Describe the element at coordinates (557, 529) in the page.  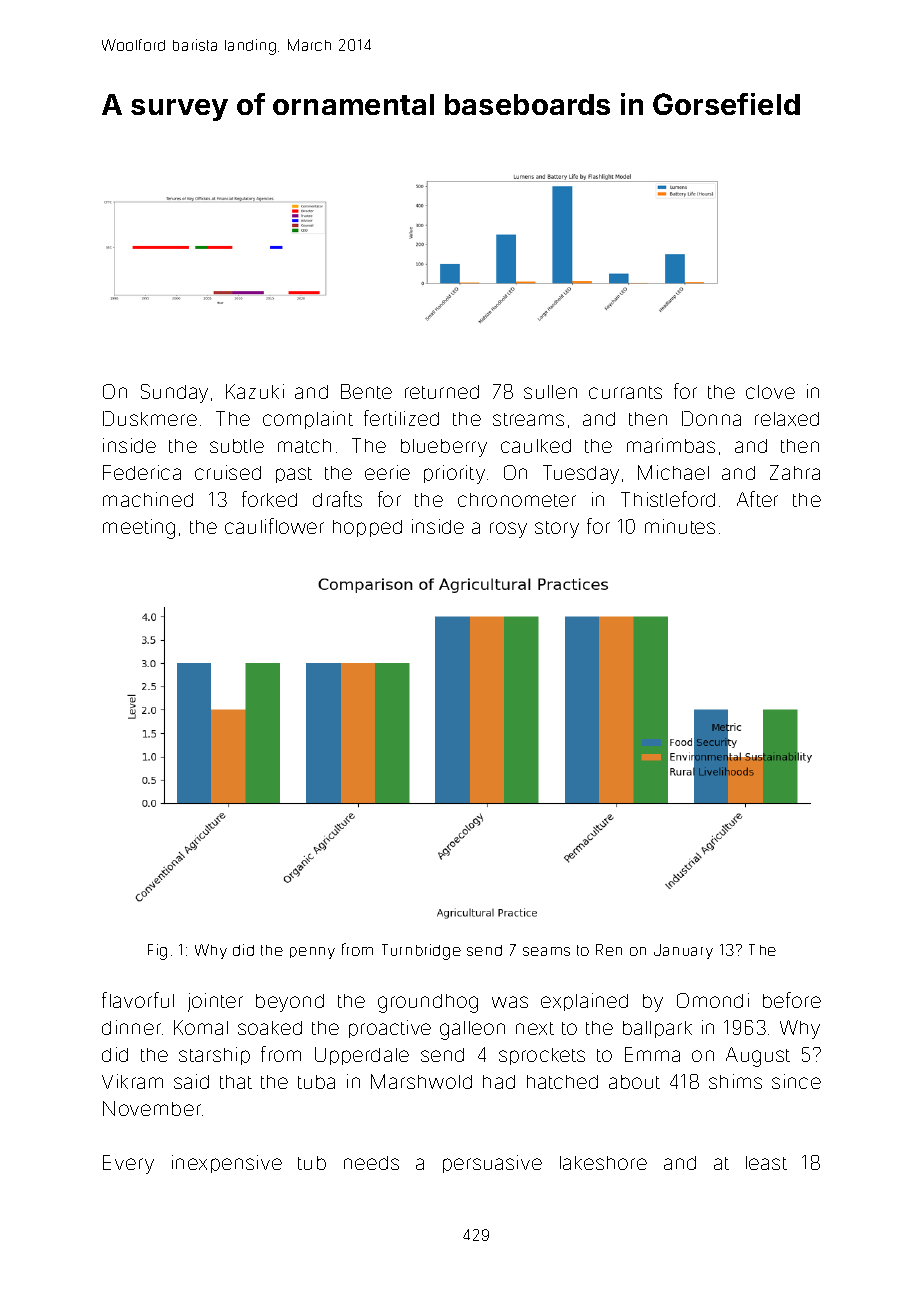
I see `story` at that location.
